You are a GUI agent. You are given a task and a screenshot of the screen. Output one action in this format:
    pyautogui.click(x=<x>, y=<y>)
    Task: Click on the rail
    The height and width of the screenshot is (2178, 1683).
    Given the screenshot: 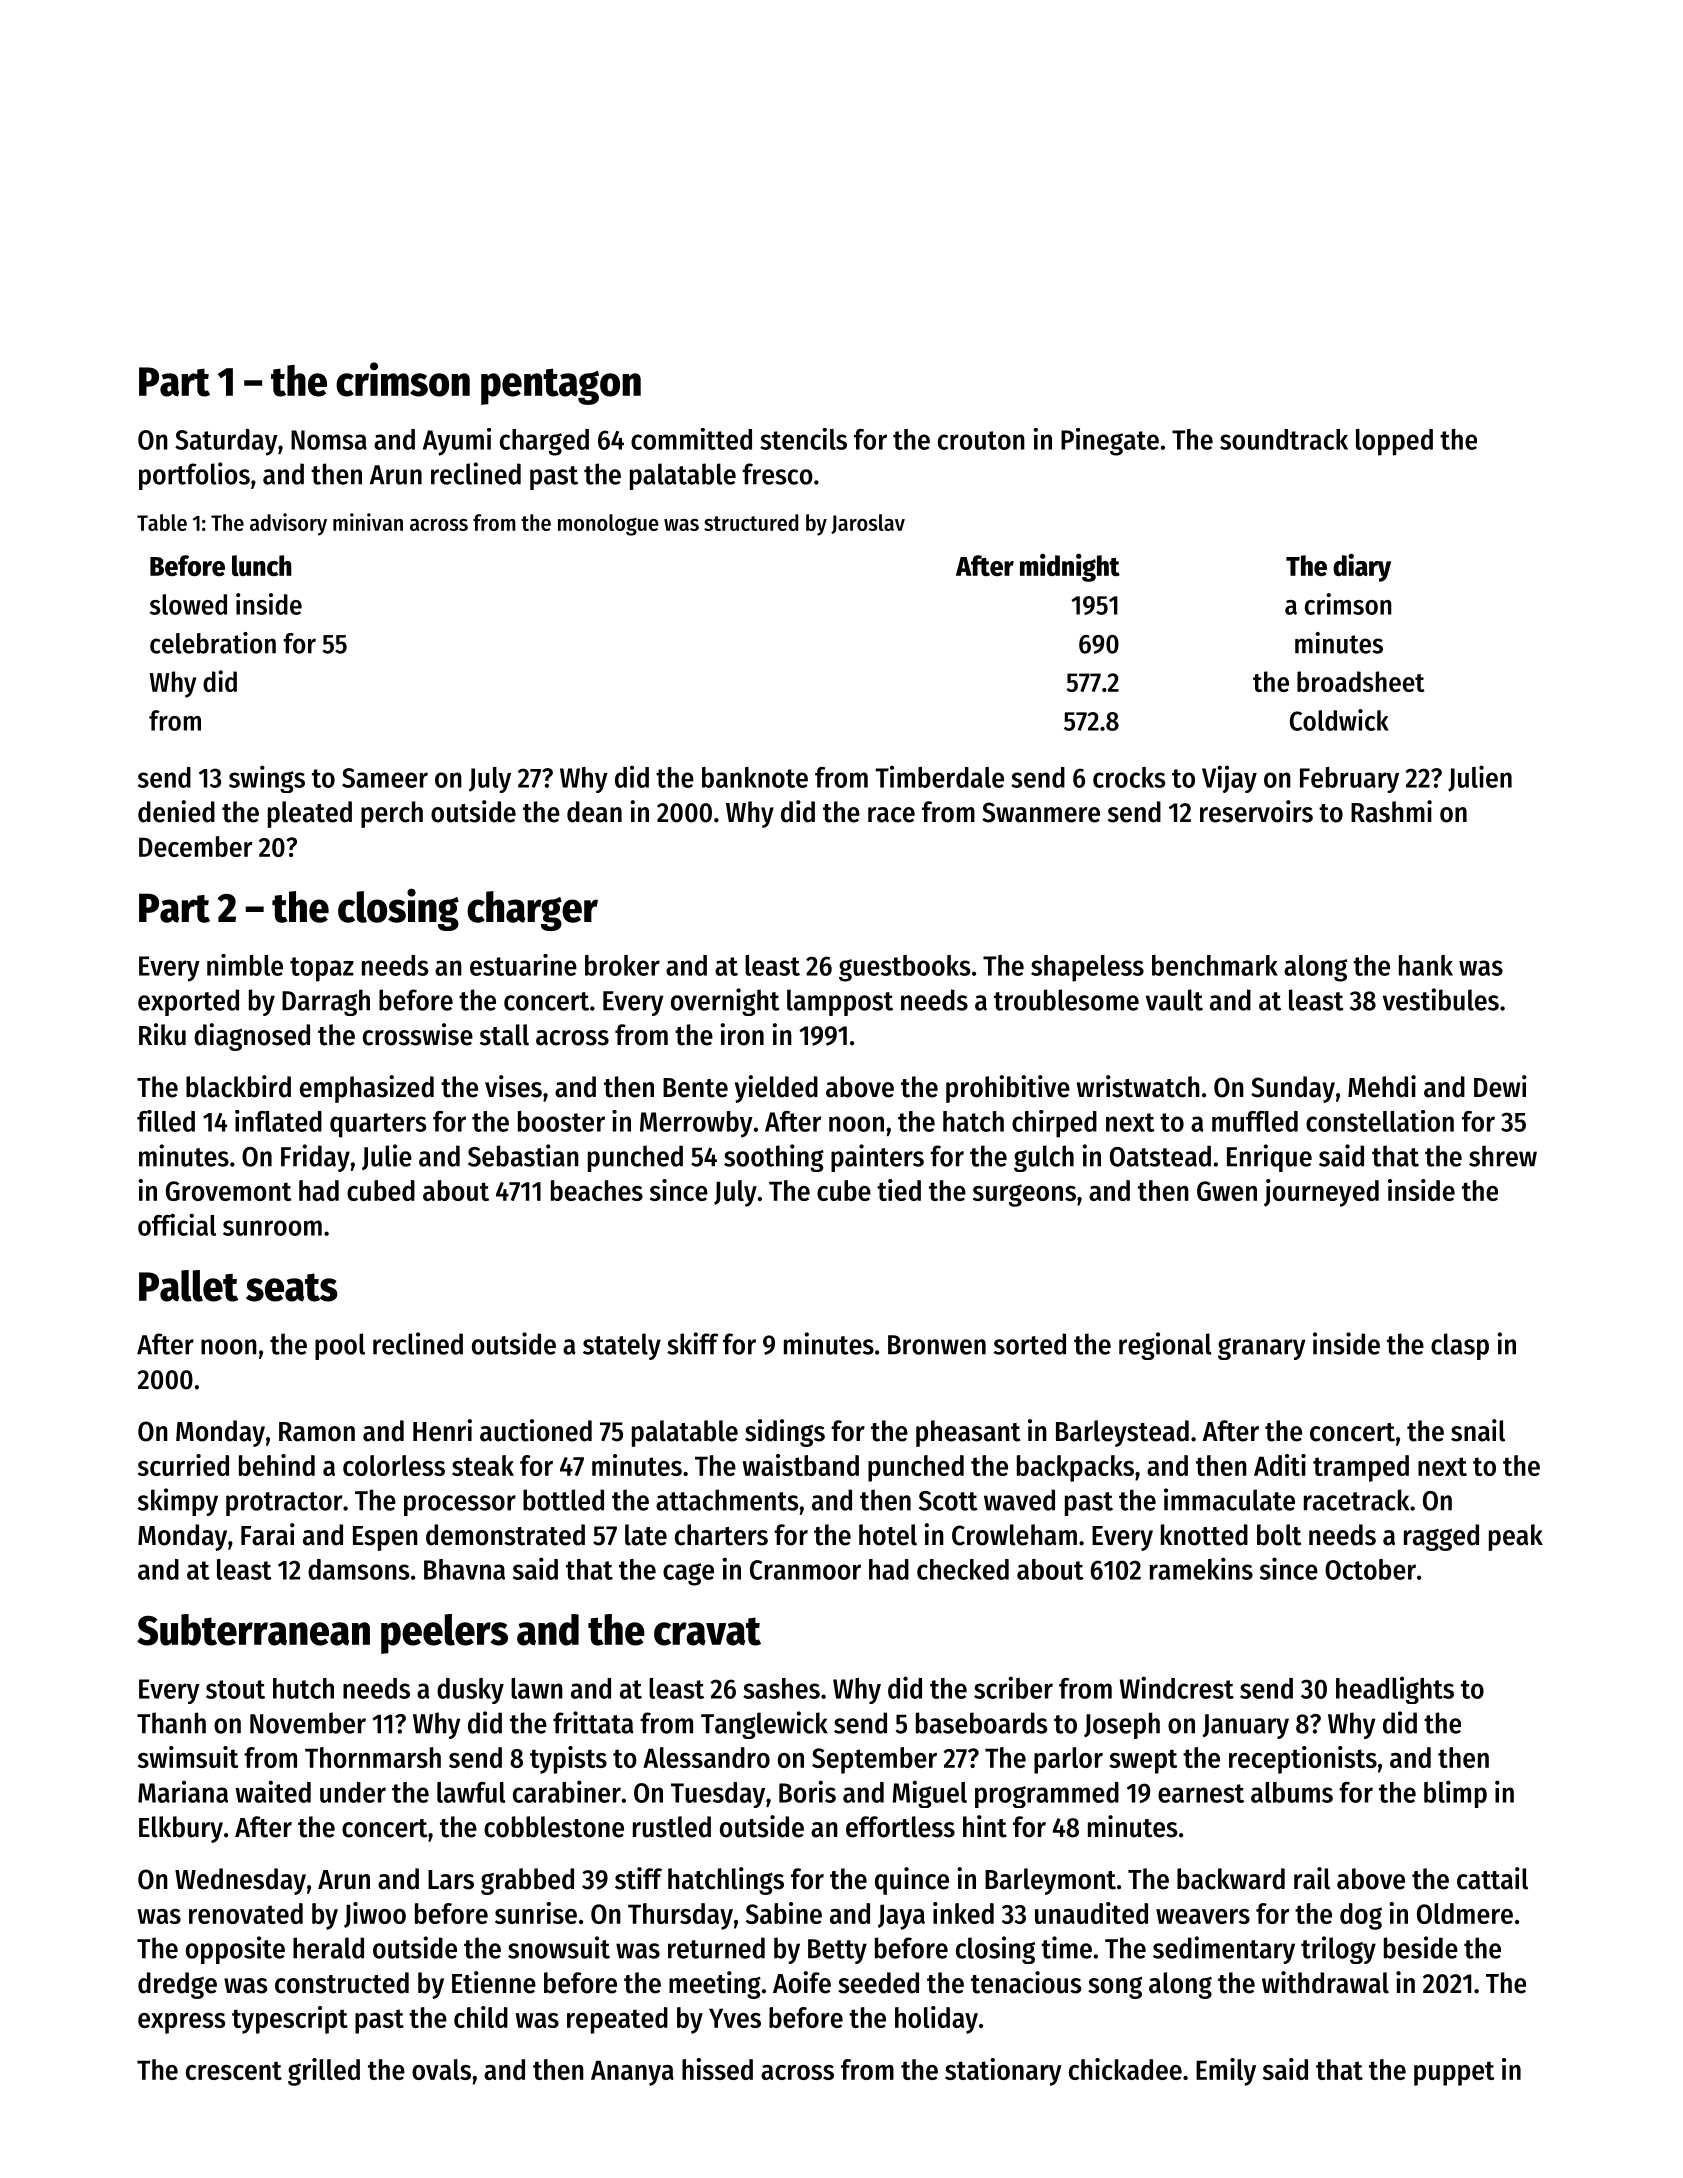 What is the action you would take?
    pyautogui.click(x=1312, y=1878)
